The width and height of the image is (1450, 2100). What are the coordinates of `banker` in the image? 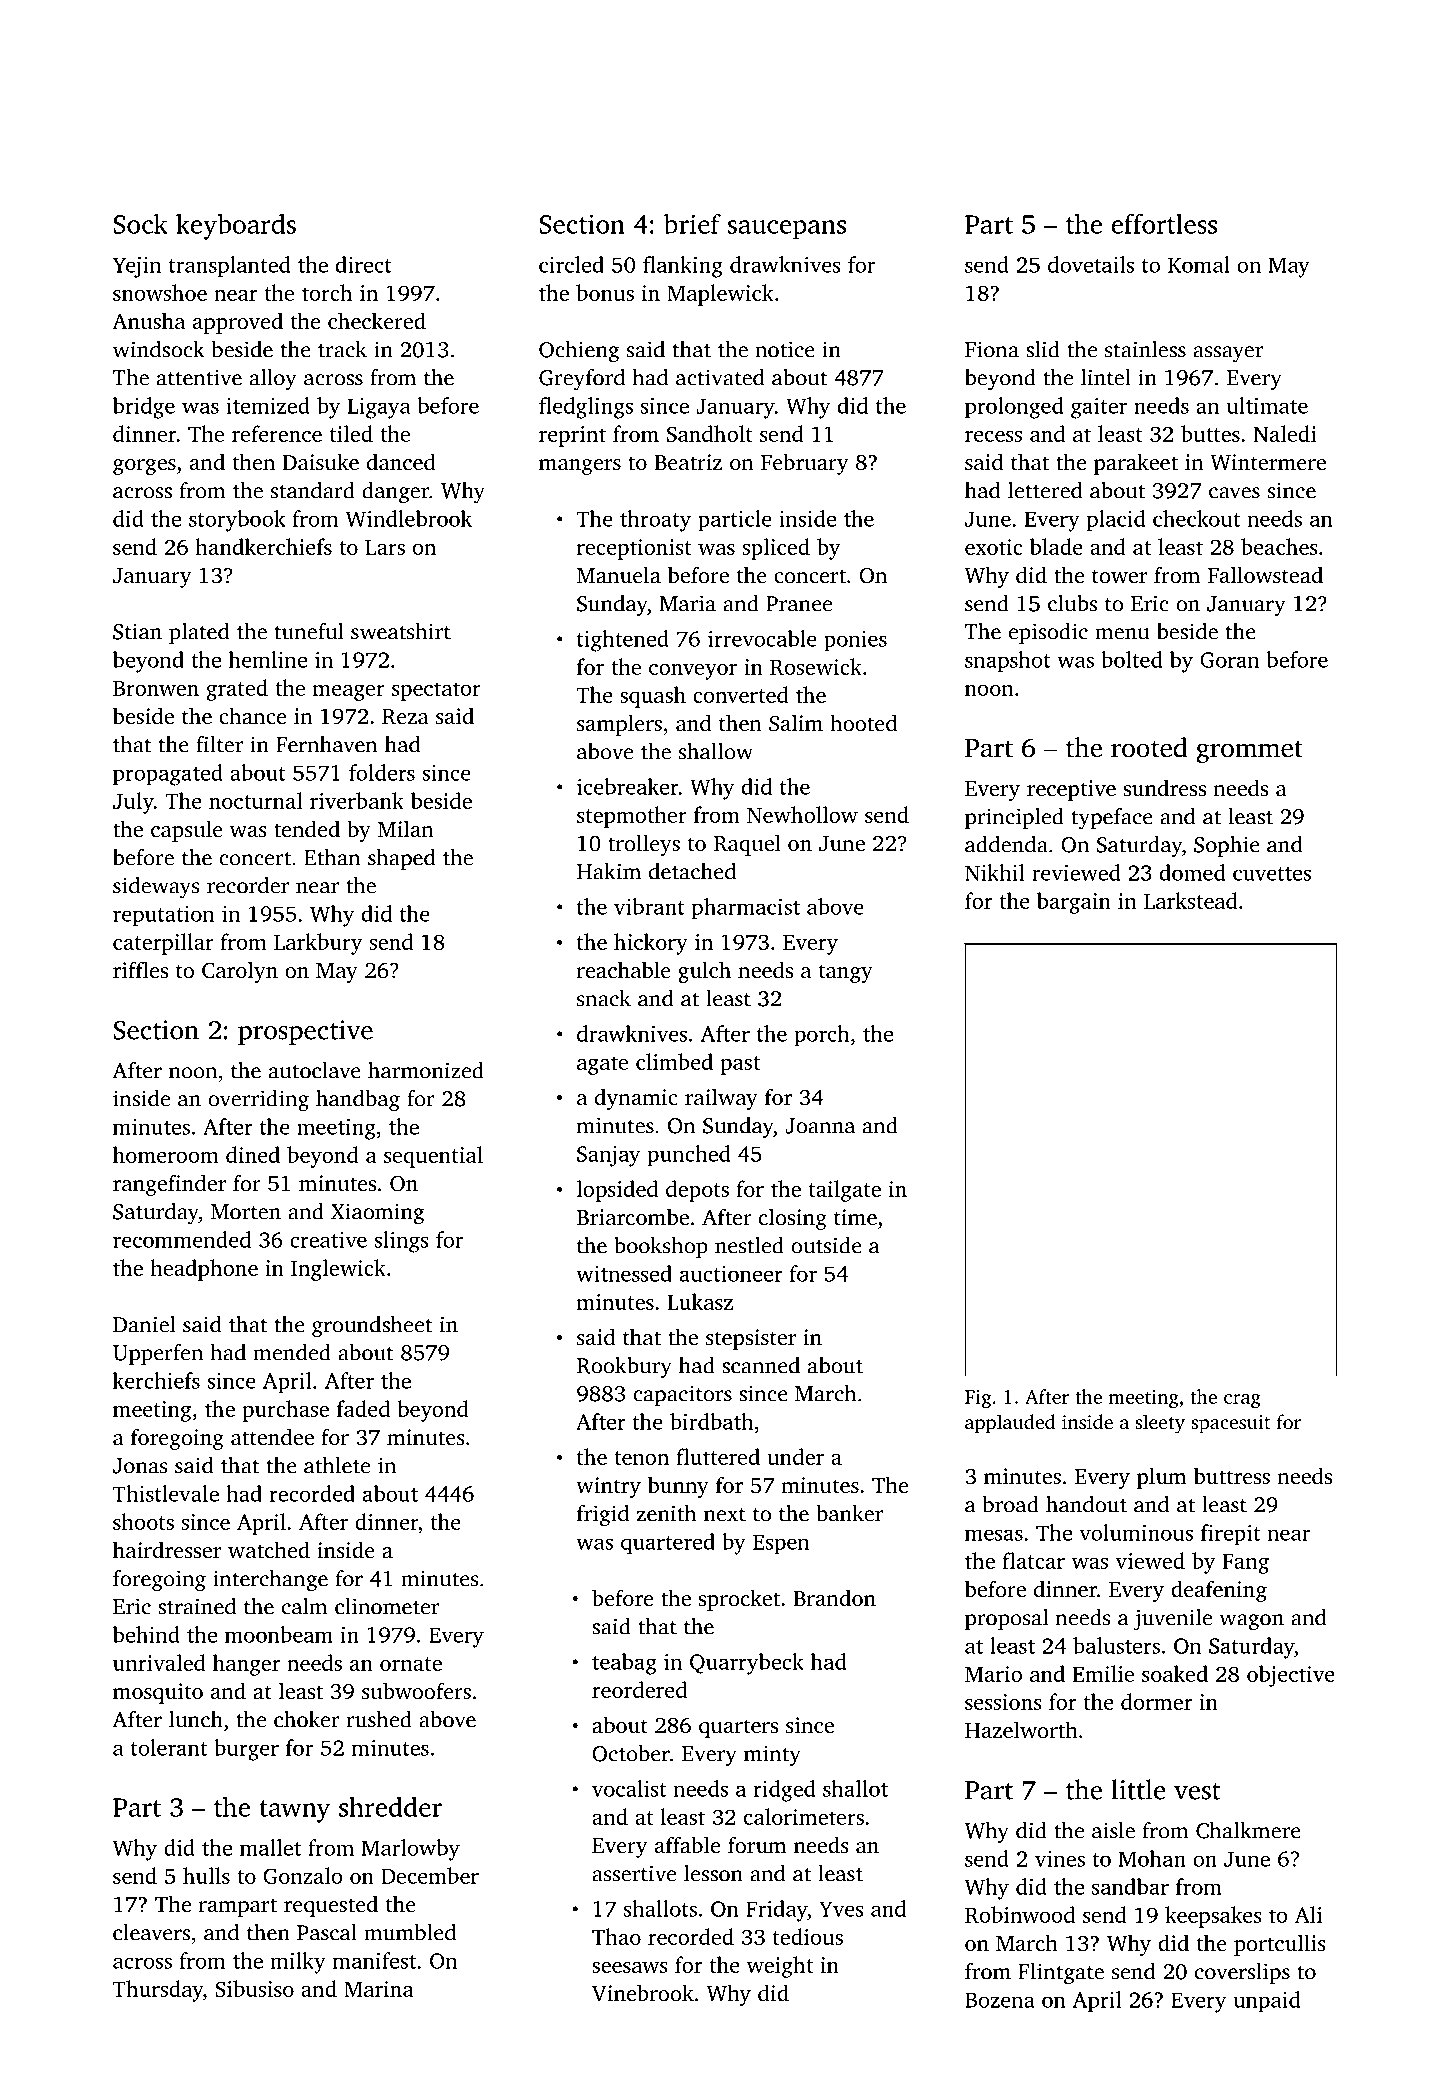 It's located at (849, 1513).
